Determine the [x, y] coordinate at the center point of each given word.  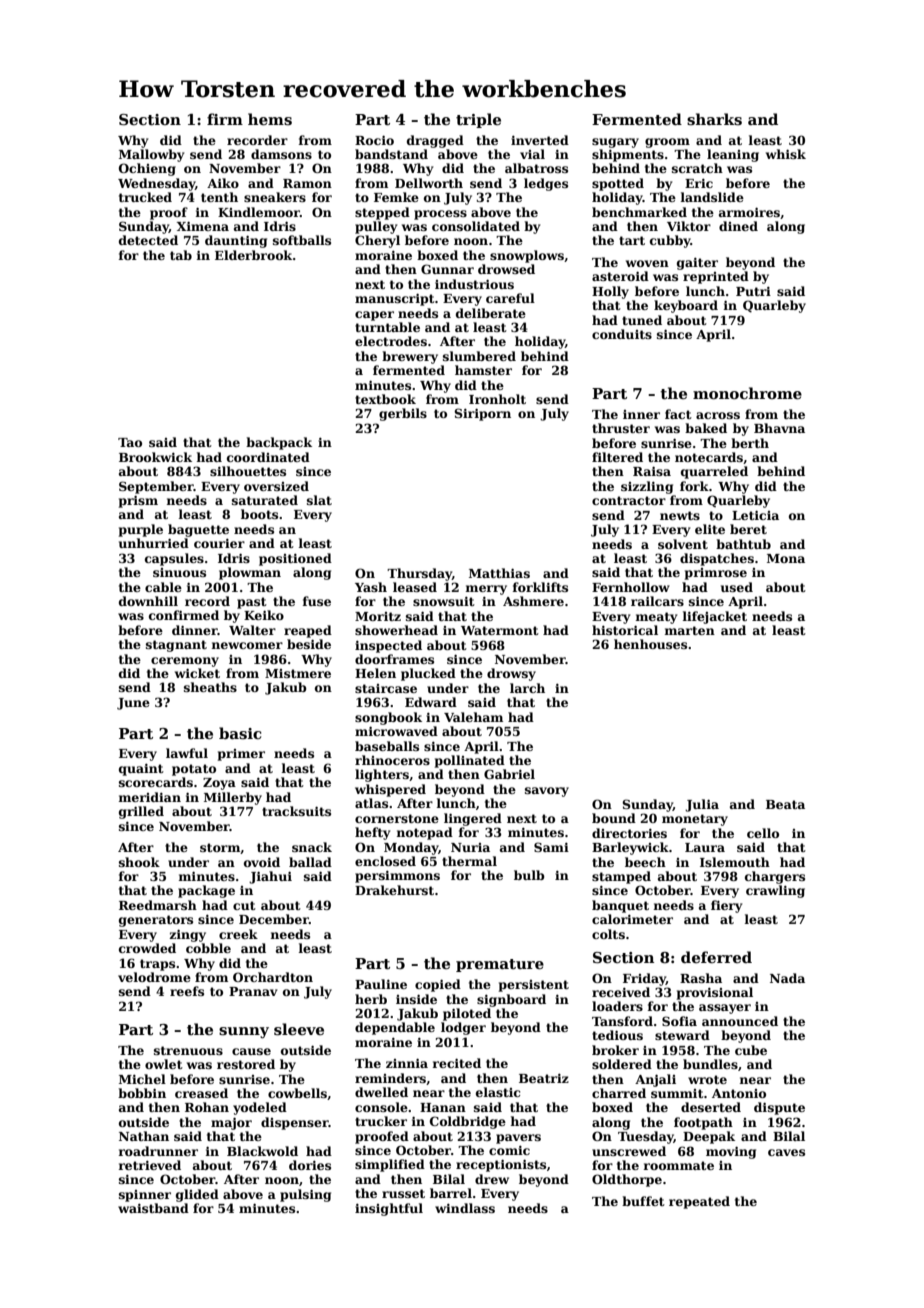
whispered [390, 790]
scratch [697, 168]
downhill [148, 601]
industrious [474, 284]
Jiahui [270, 877]
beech [645, 862]
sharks [714, 119]
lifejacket [714, 617]
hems [270, 119]
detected [148, 240]
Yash [371, 587]
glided [197, 1195]
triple [478, 120]
